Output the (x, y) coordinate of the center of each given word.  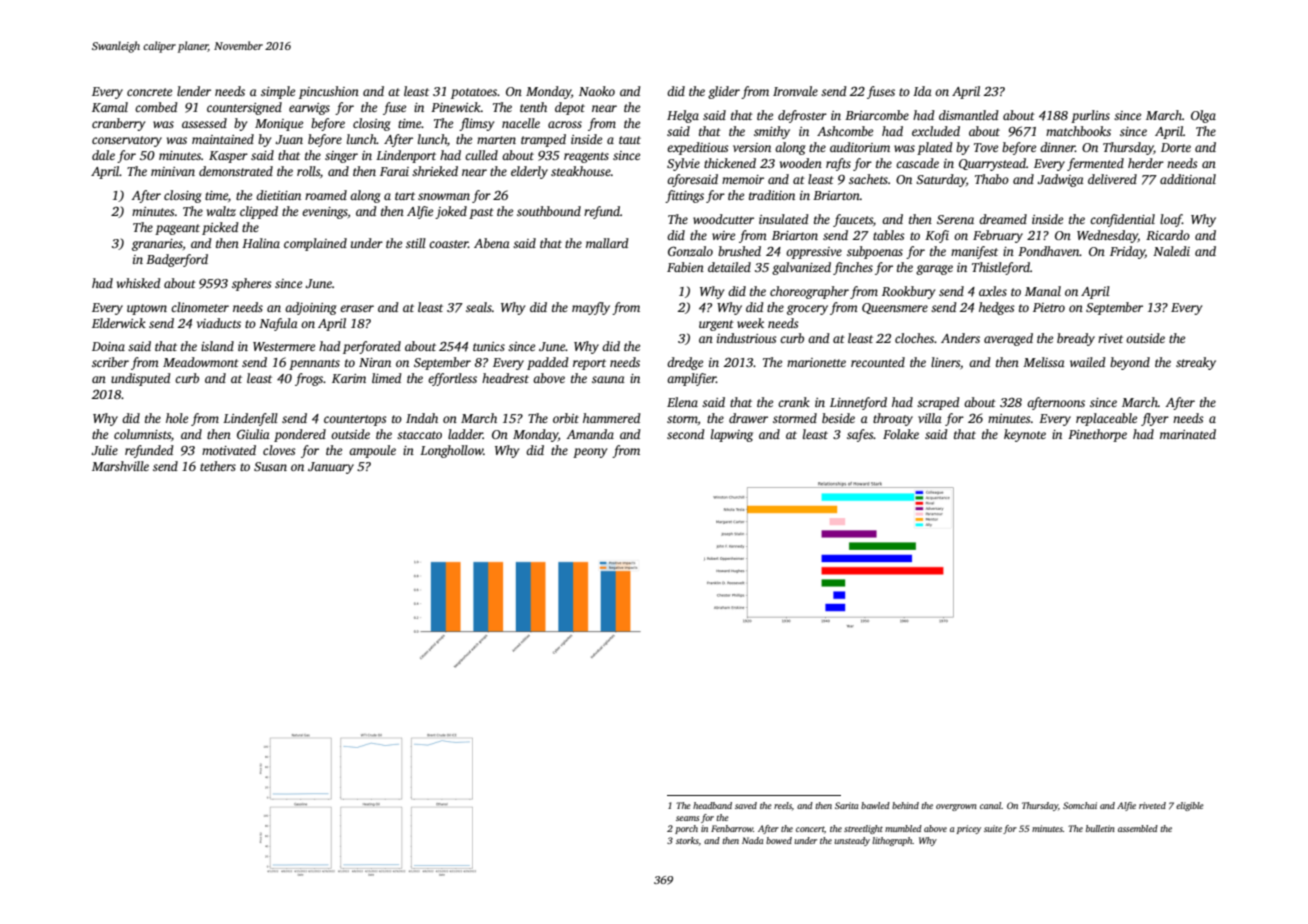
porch (686, 829)
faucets (853, 220)
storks (687, 840)
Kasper (228, 157)
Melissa (1044, 362)
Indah (422, 418)
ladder (465, 434)
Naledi (1171, 251)
